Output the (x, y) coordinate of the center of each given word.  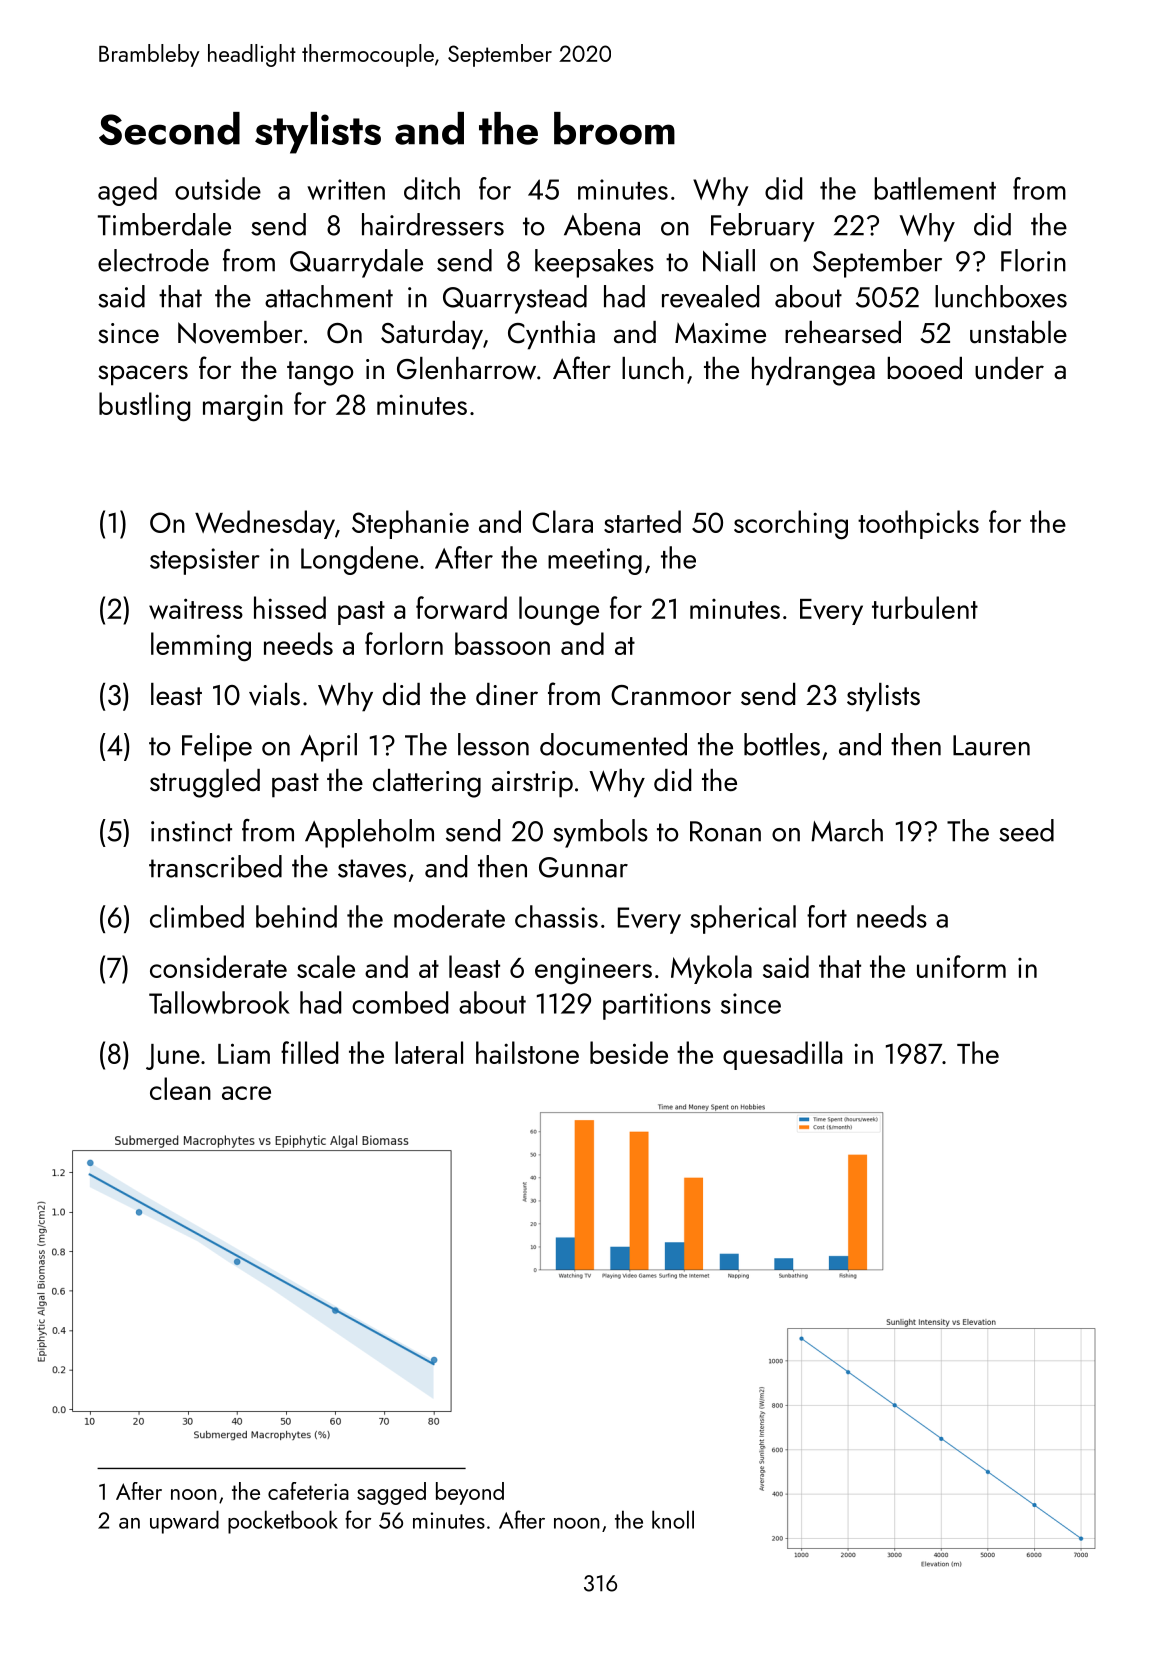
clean (180, 1088)
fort (827, 916)
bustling (144, 407)
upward (184, 1522)
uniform (961, 966)
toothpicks (918, 524)
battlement (935, 188)
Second (169, 128)
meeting (595, 561)
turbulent (925, 607)
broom (614, 128)
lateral (429, 1052)
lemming (201, 647)
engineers (593, 971)
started (642, 521)
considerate (218, 966)
